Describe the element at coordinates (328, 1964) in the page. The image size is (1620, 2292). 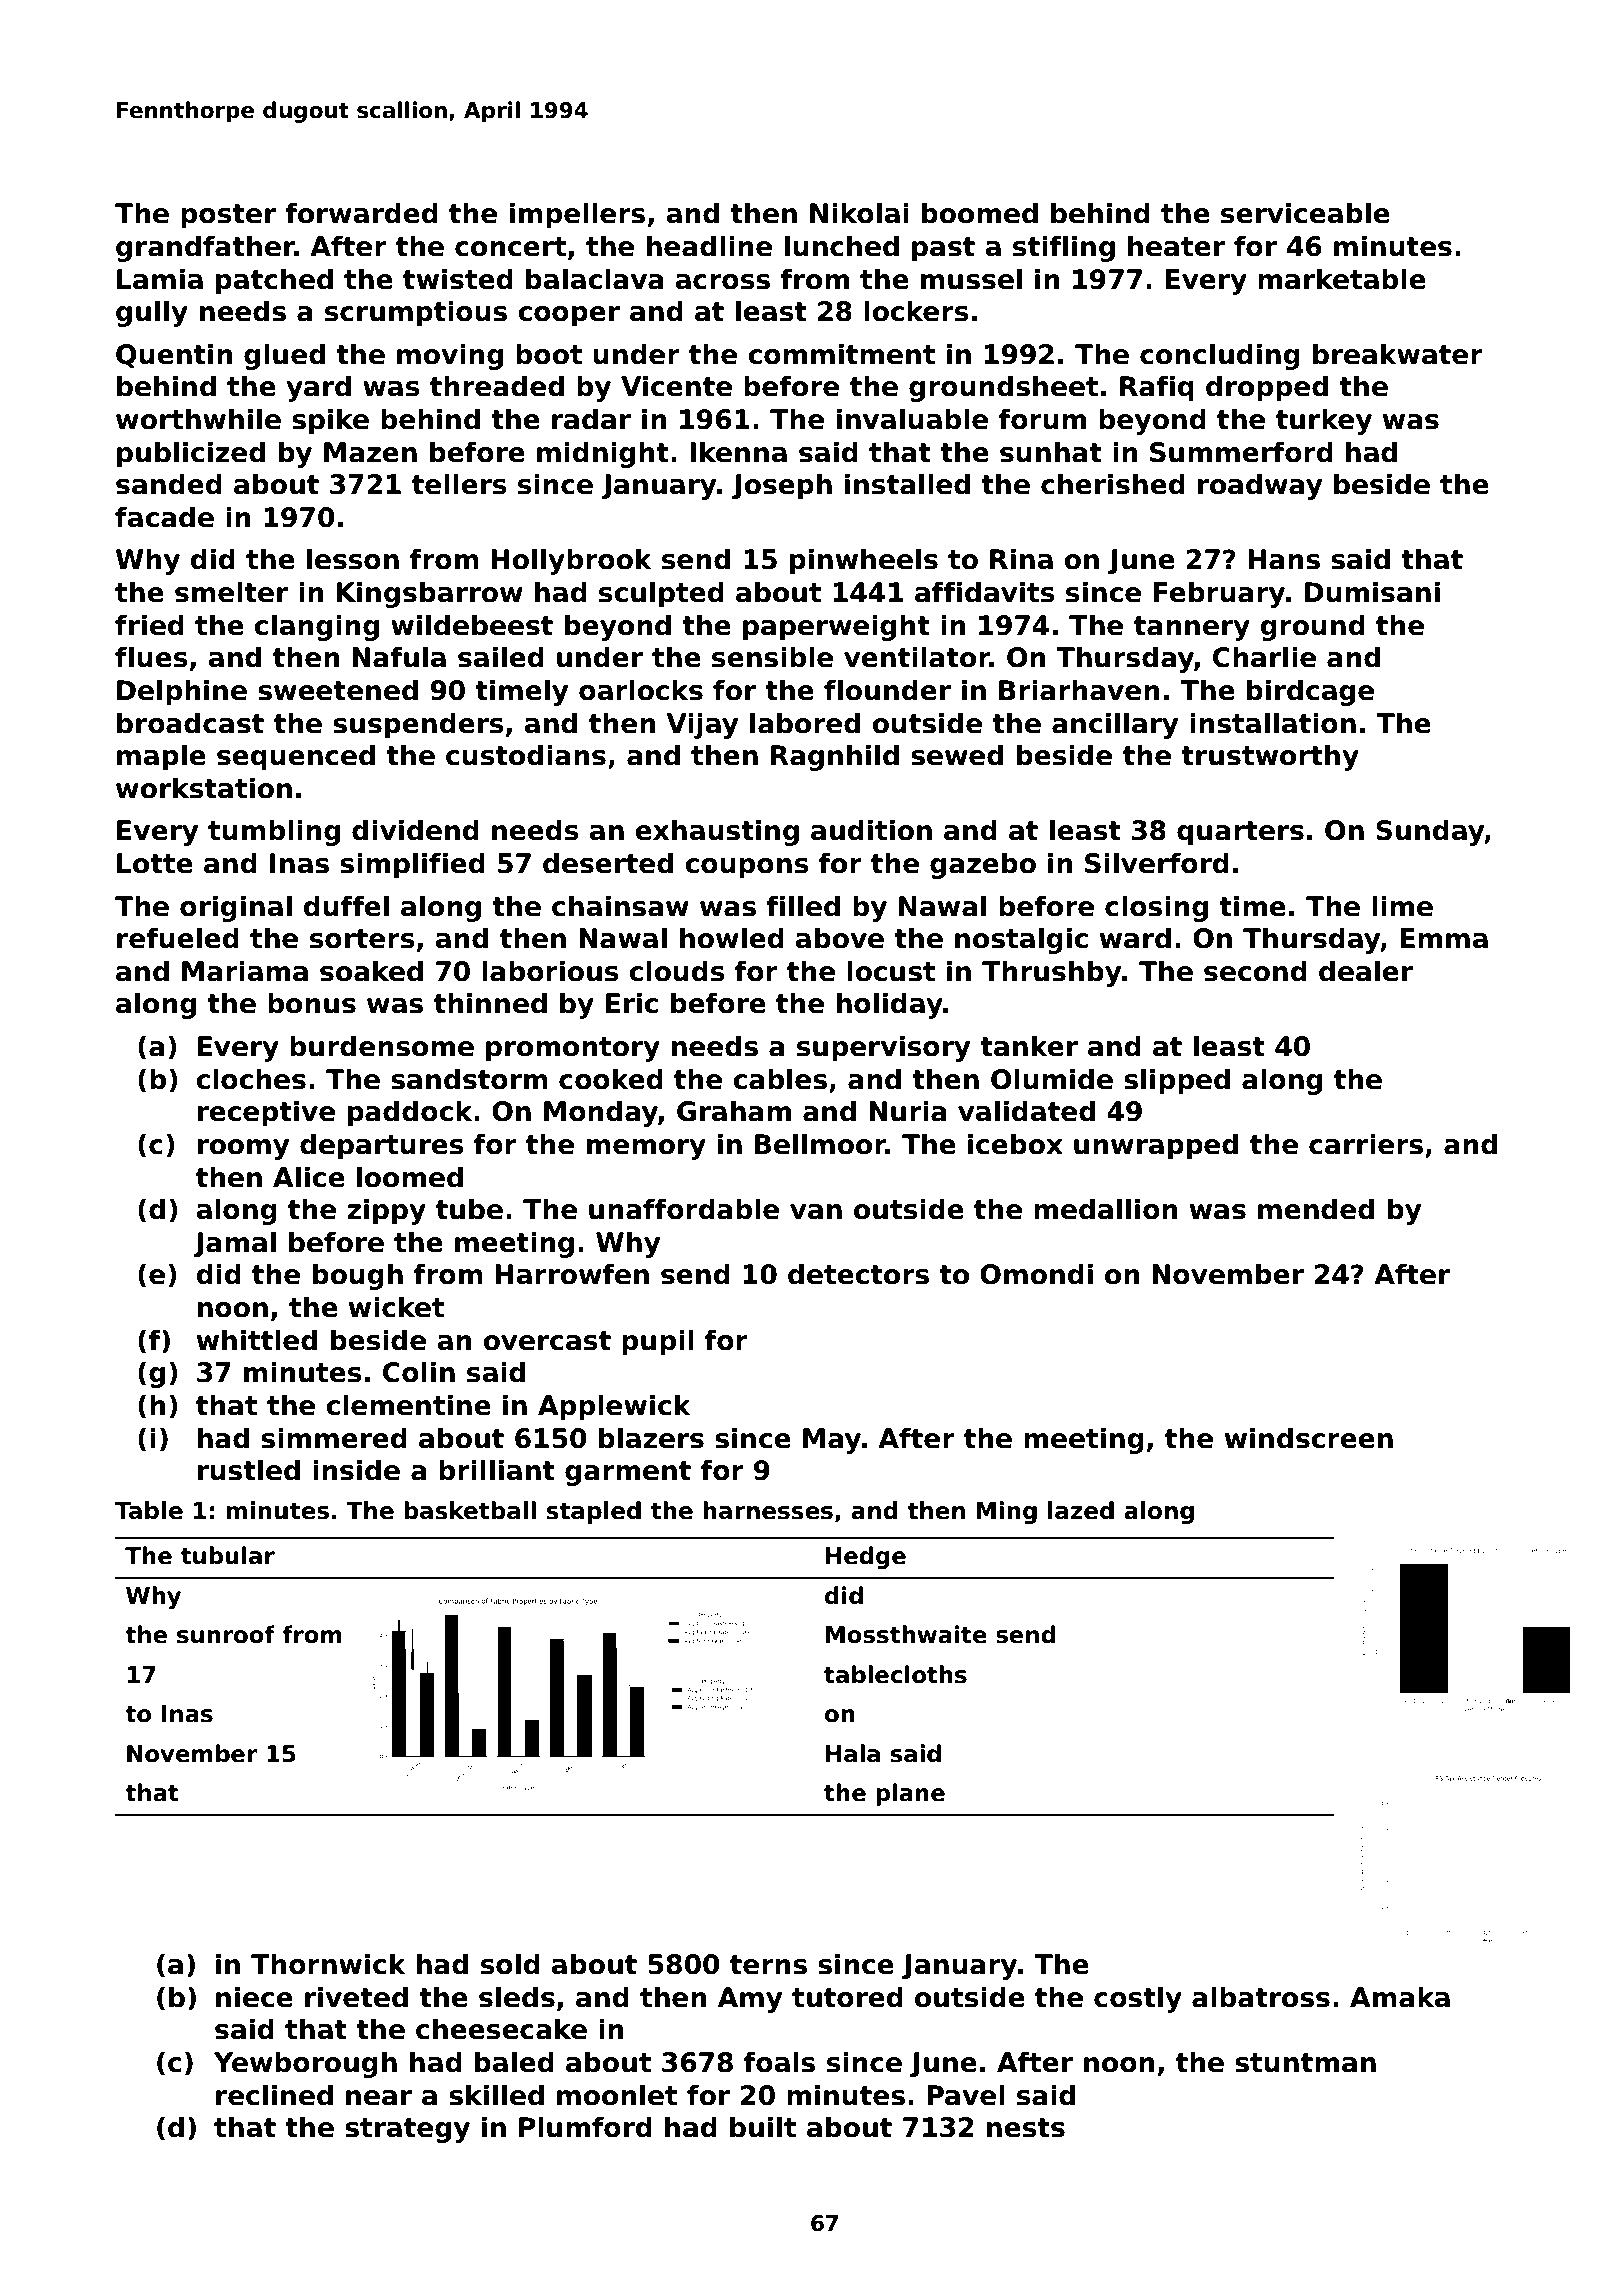
I see `Thornwick` at that location.
